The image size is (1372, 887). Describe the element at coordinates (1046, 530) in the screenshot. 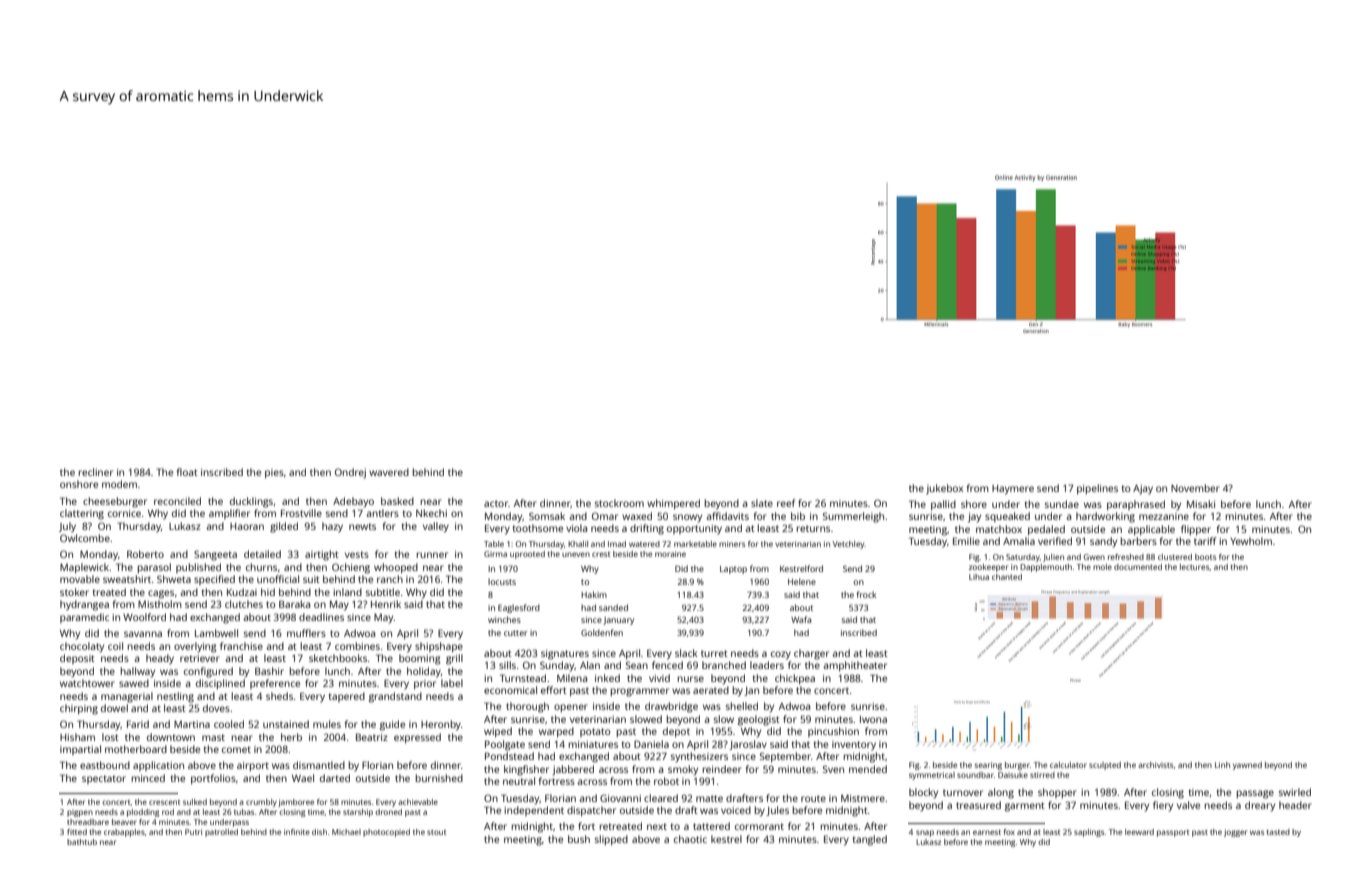

I see `pedaled` at that location.
